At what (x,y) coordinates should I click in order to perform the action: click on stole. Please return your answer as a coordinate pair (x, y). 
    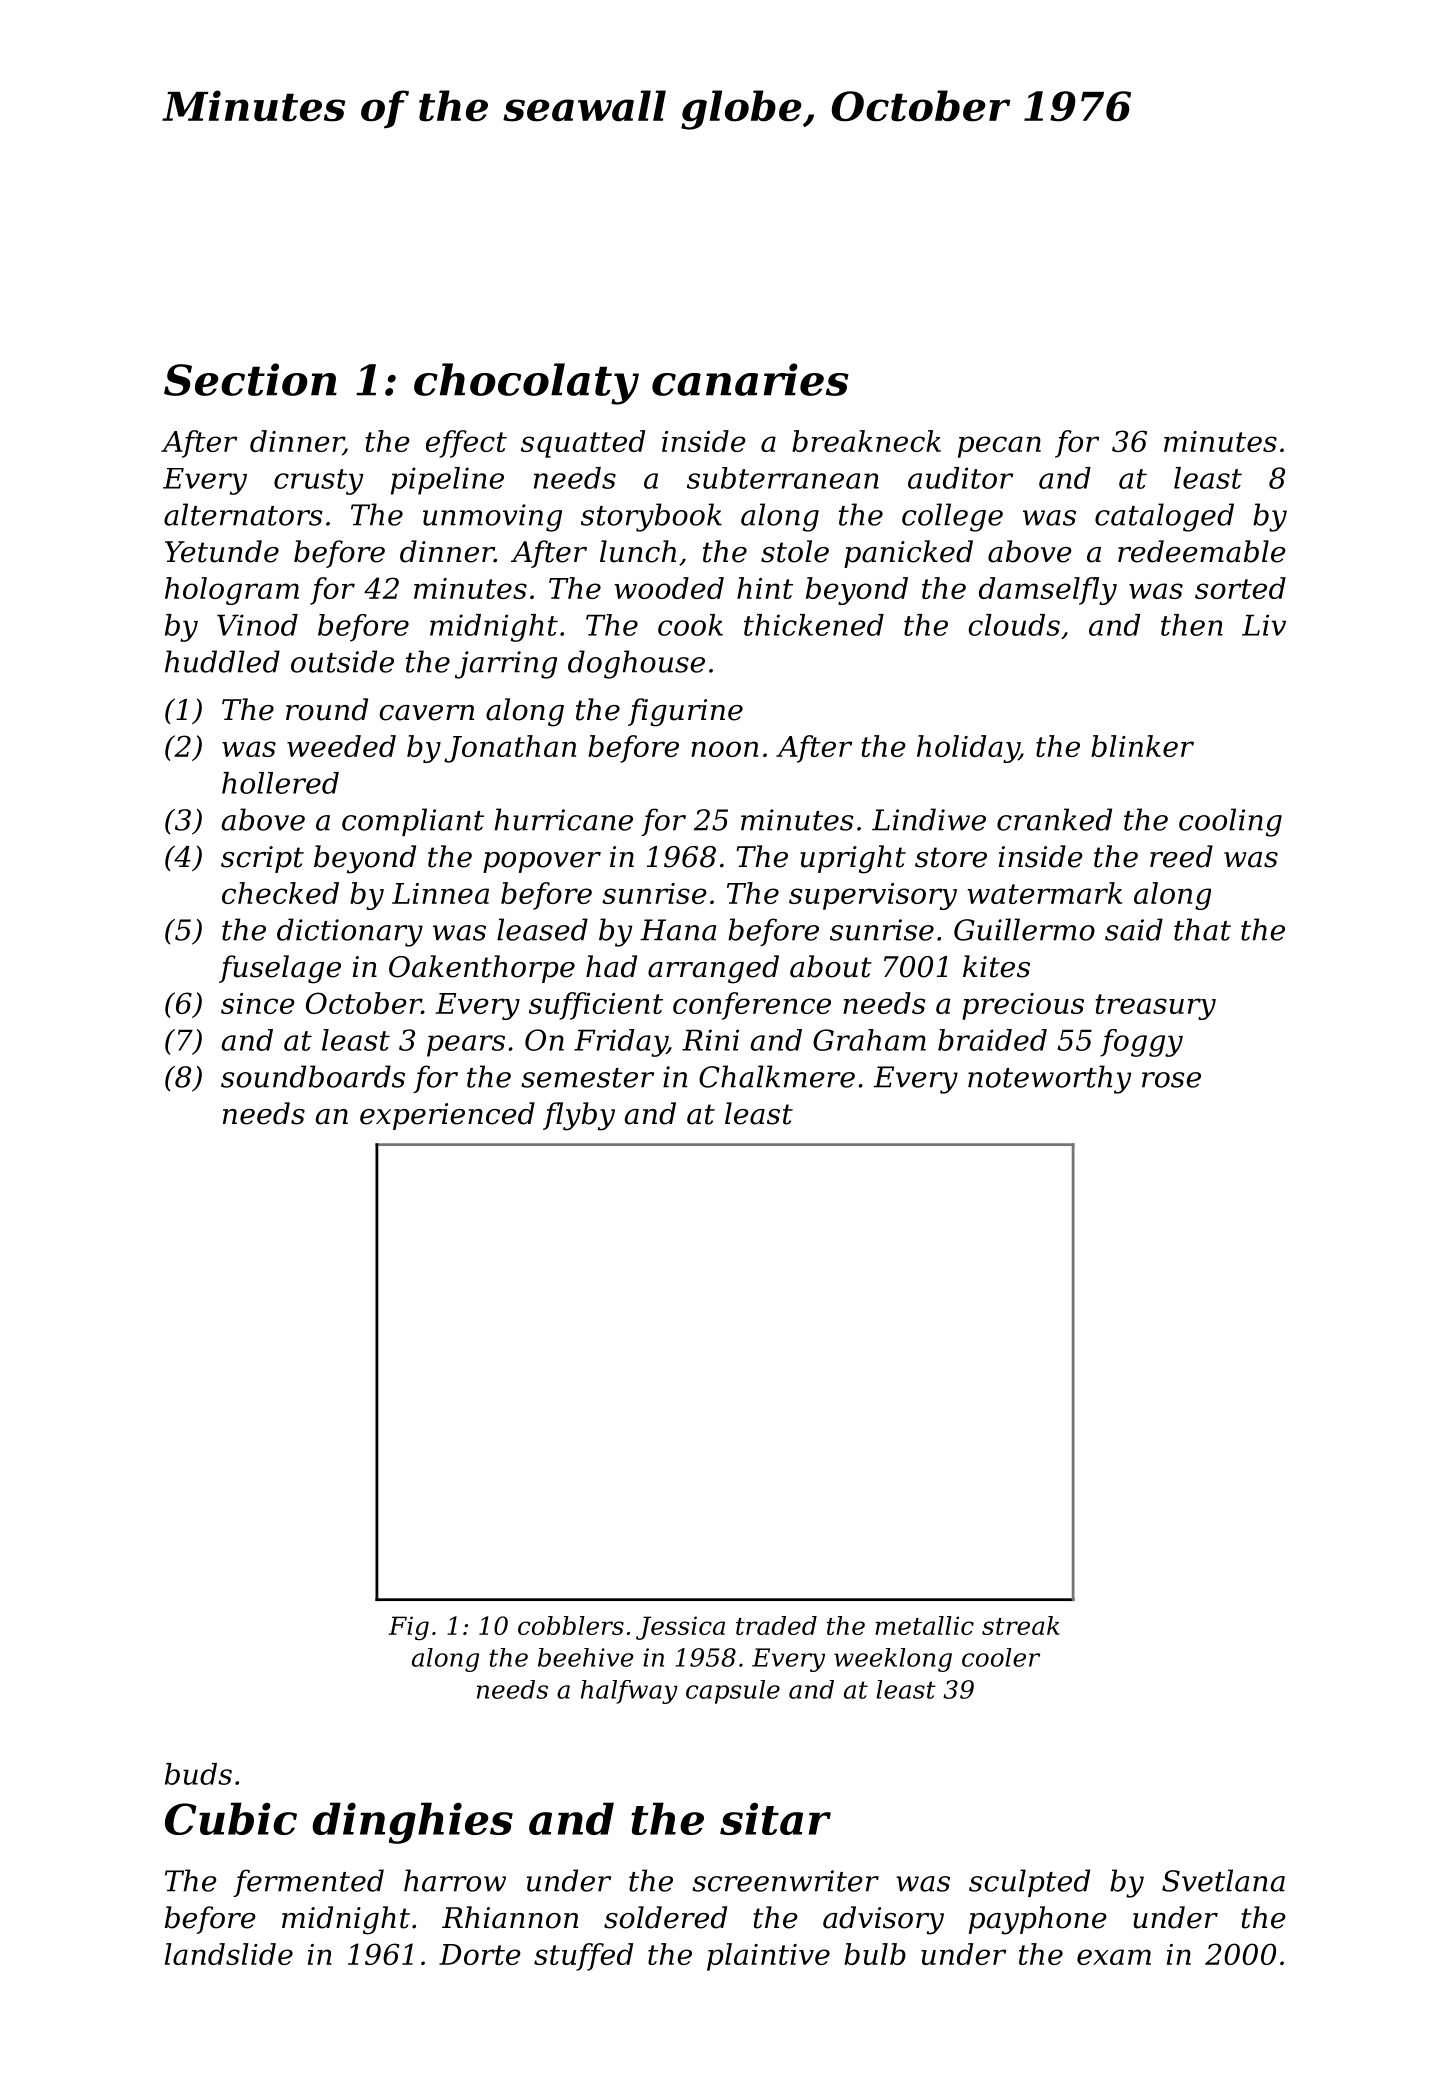
    Looking at the image, I should click on (795, 551).
